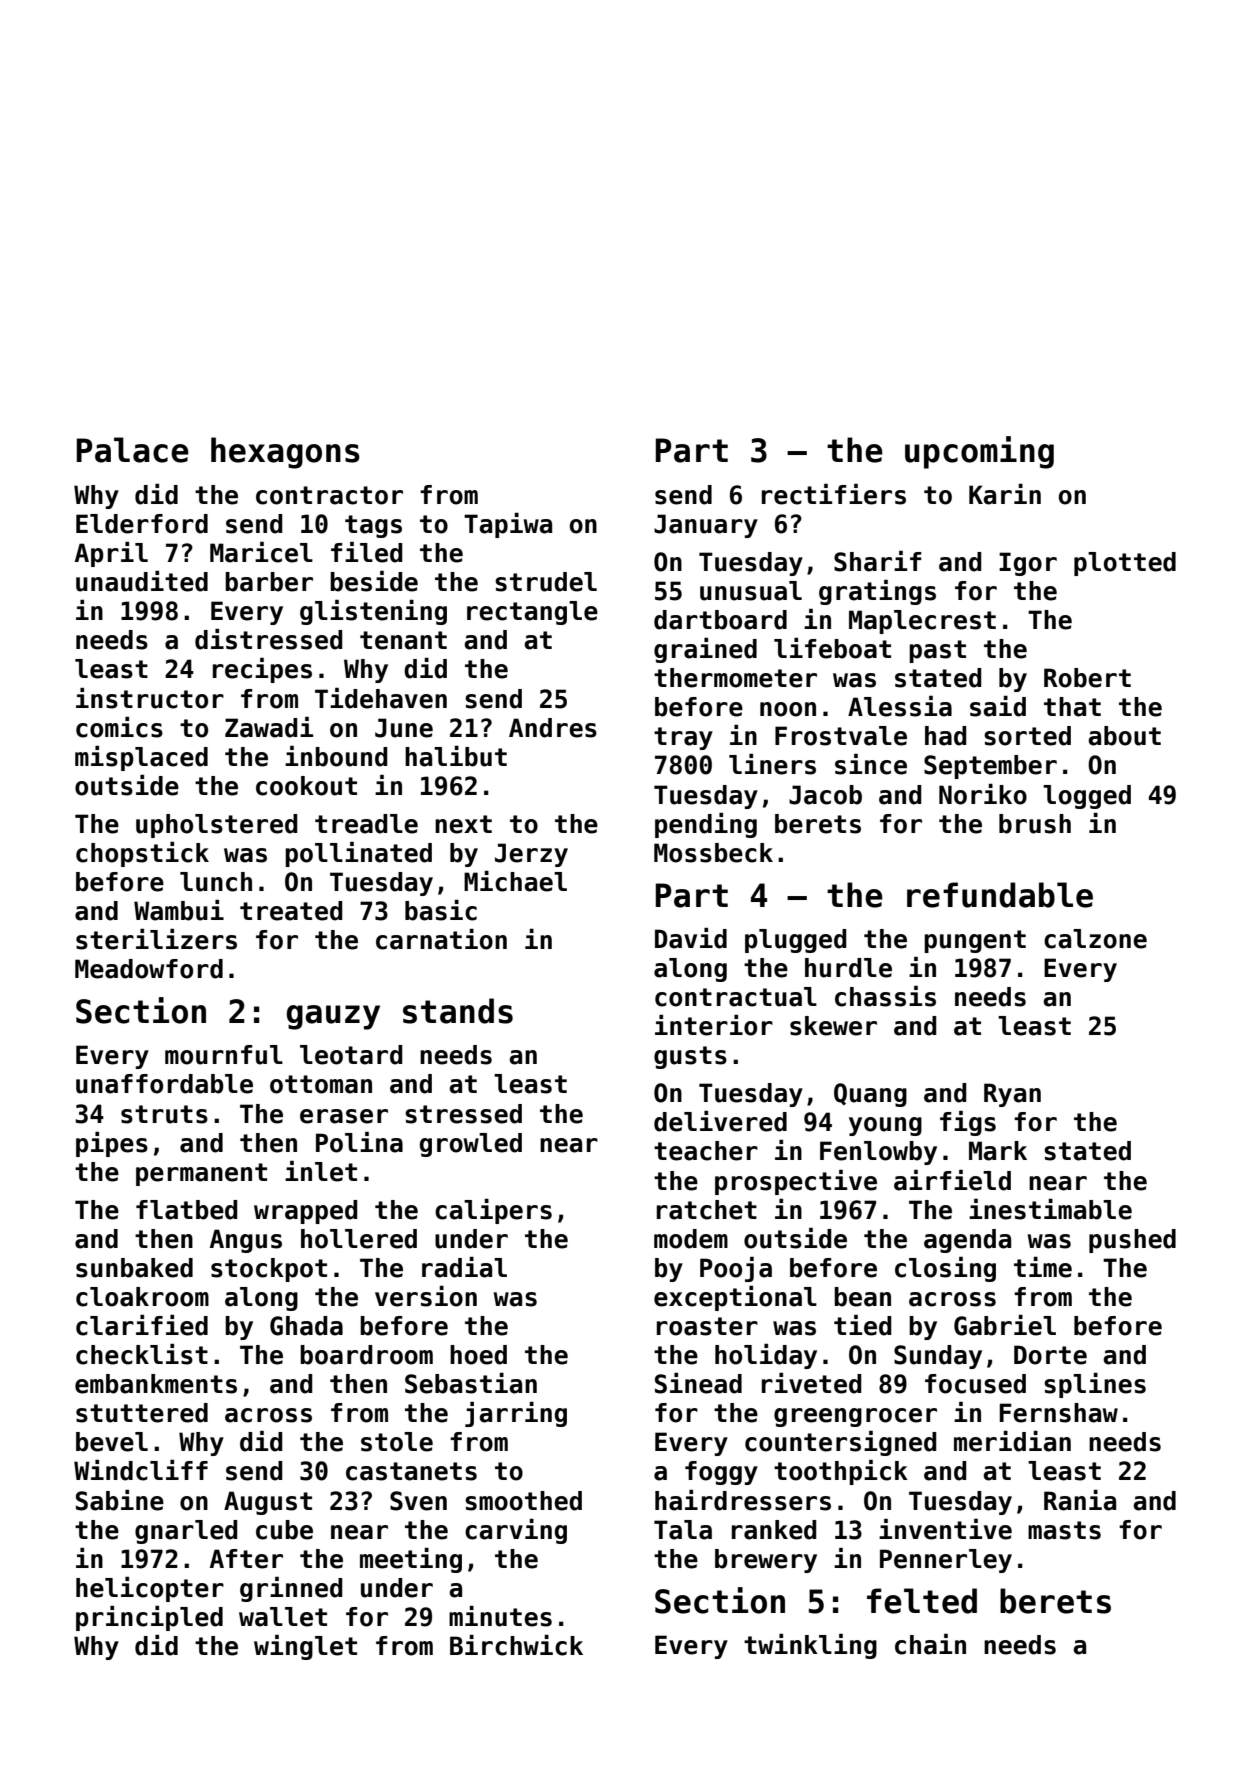  I want to click on winglet, so click(305, 1647).
